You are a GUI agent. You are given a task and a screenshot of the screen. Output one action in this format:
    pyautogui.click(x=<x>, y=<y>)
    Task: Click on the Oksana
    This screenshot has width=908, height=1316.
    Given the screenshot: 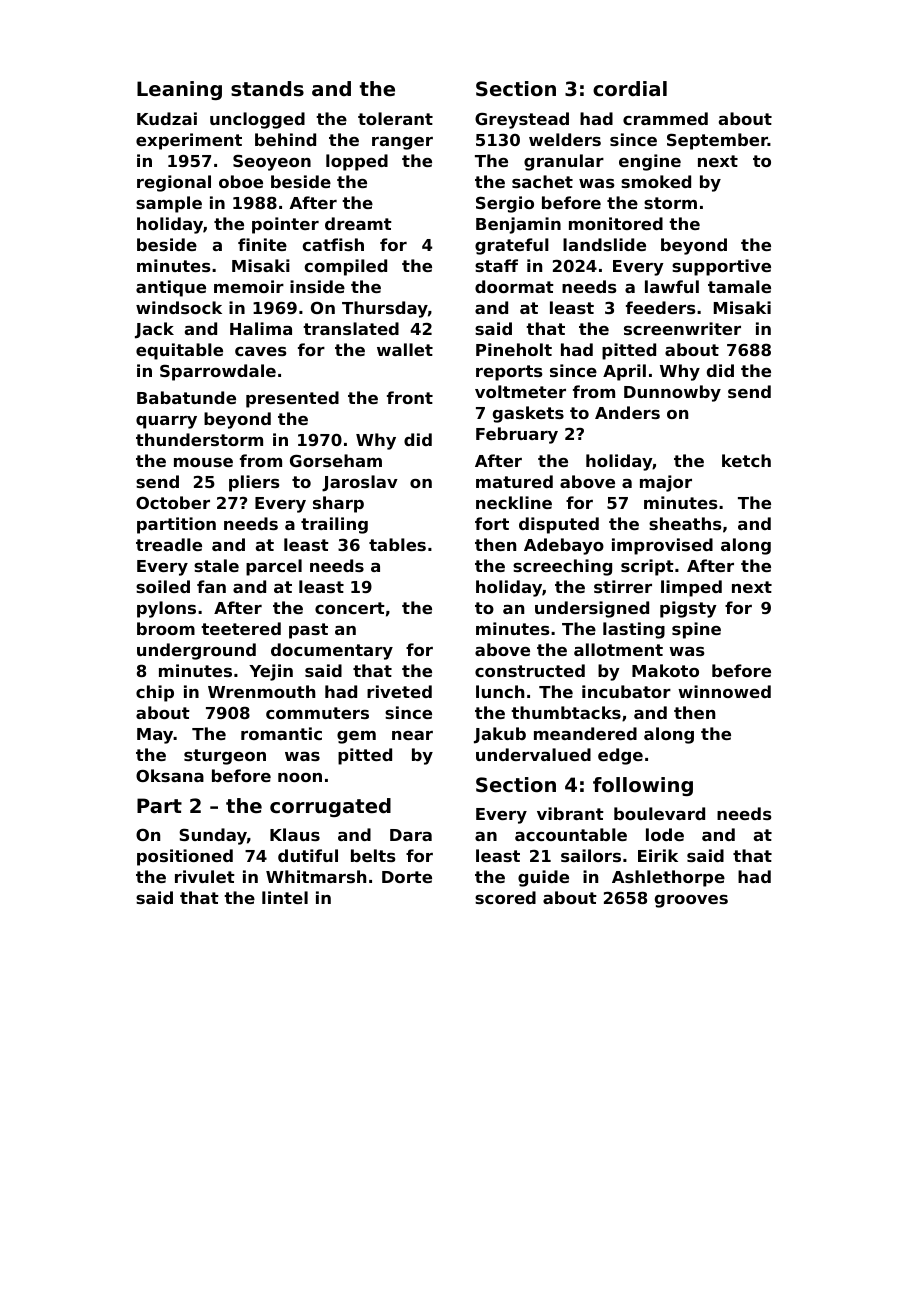 What is the action you would take?
    pyautogui.click(x=170, y=775)
